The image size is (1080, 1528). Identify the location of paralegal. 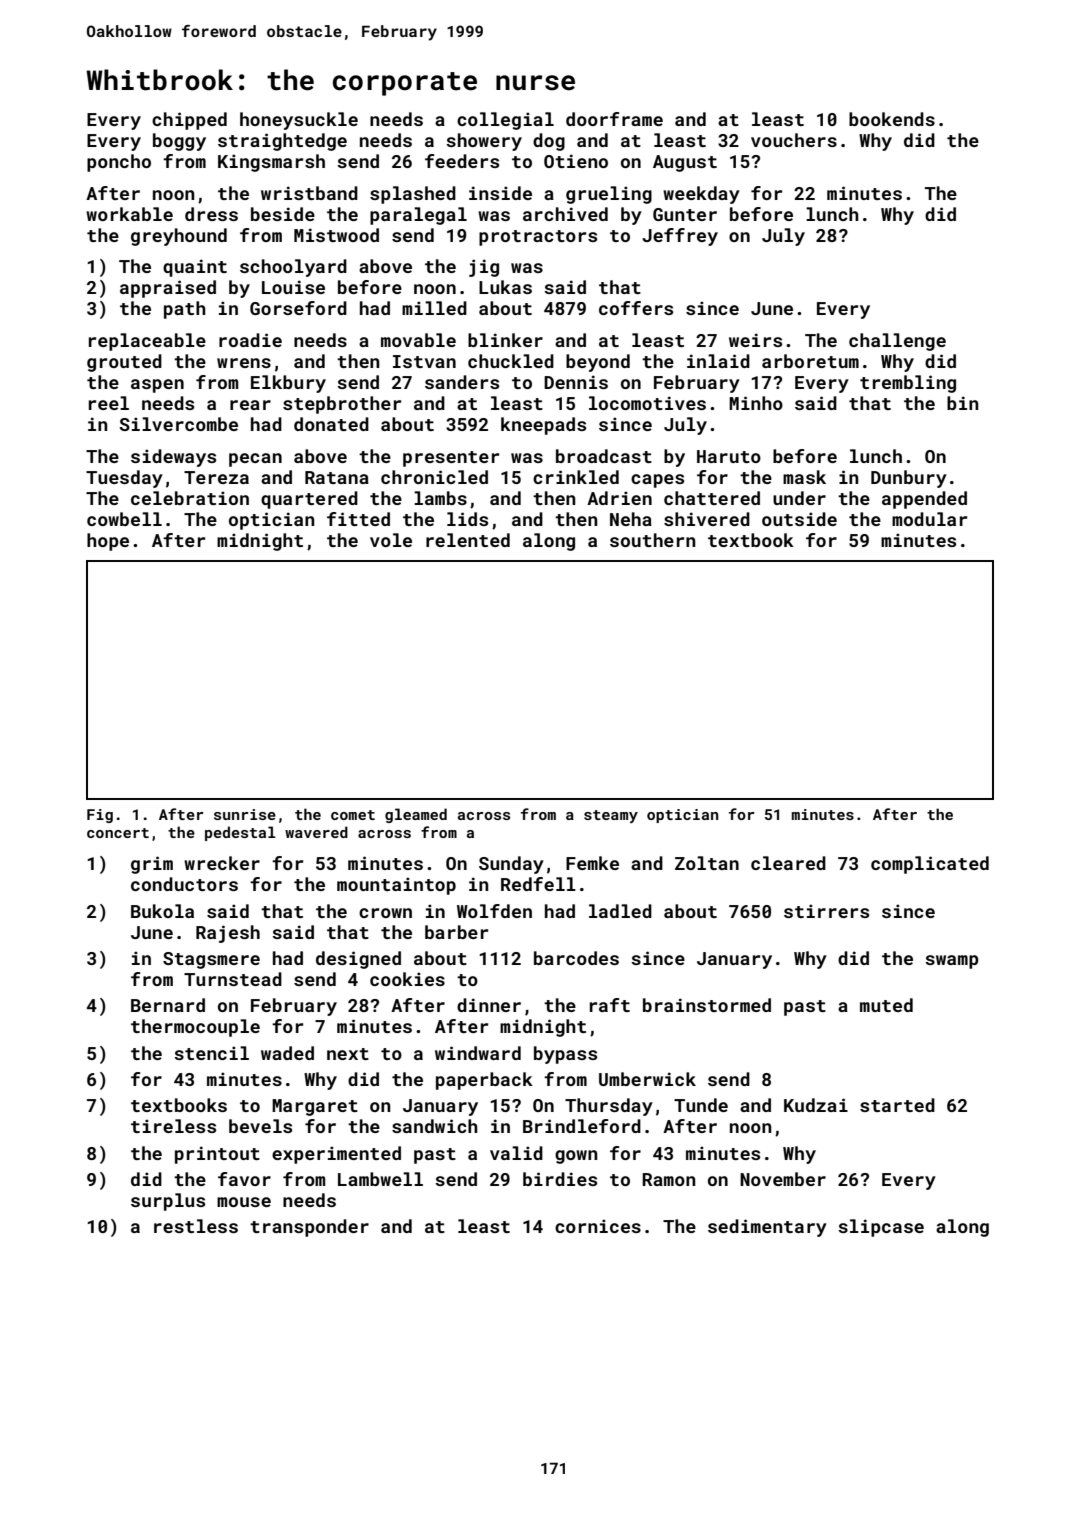
(418, 216).
